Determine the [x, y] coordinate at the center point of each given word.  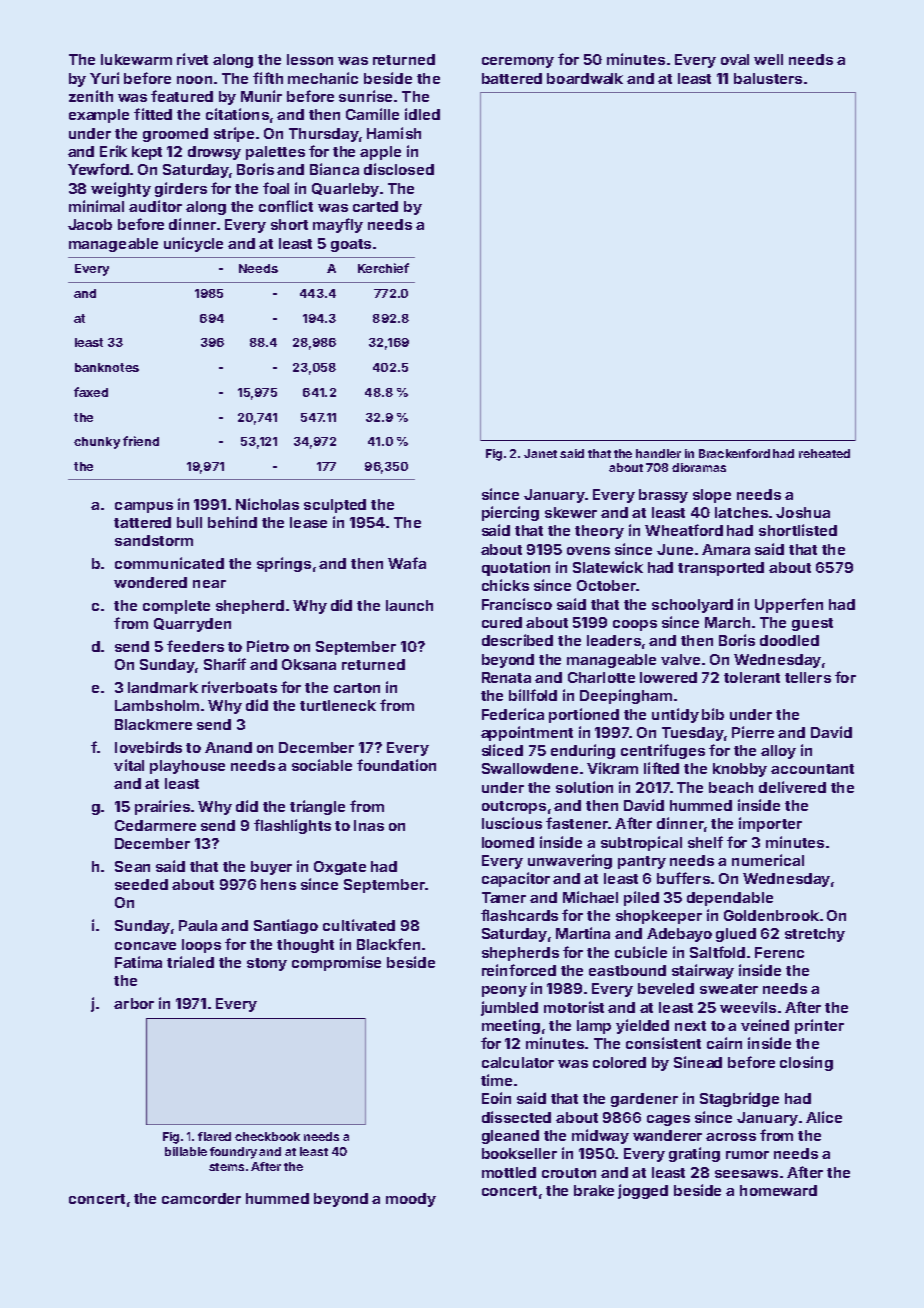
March [727, 622]
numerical [768, 860]
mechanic [323, 78]
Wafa [407, 563]
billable [186, 1151]
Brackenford [734, 453]
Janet [540, 453]
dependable [730, 899]
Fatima [138, 962]
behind [232, 522]
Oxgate [340, 868]
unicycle [193, 244]
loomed [508, 842]
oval [735, 59]
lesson [310, 59]
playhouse [187, 767]
